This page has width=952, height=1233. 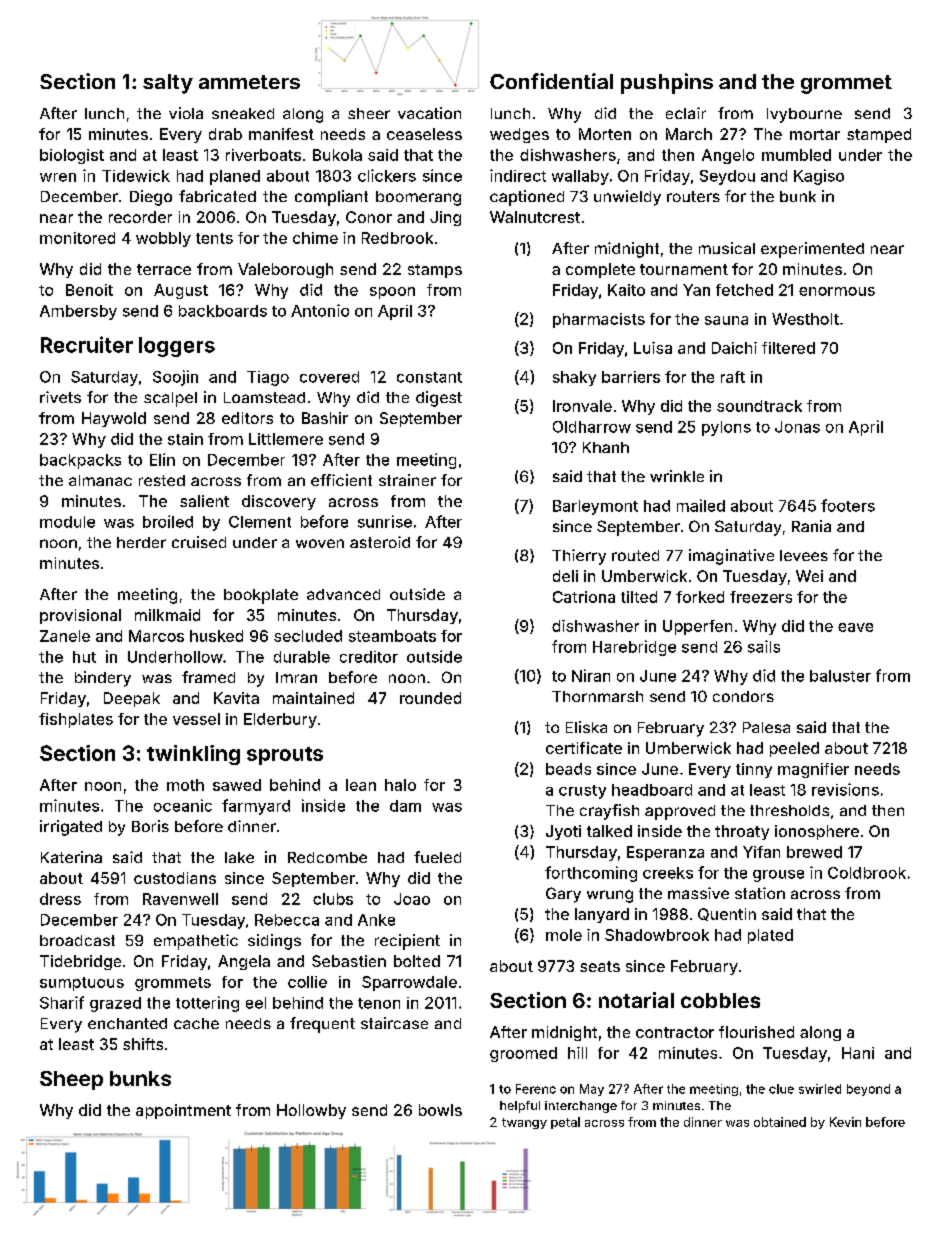 I want to click on salty, so click(x=168, y=84).
